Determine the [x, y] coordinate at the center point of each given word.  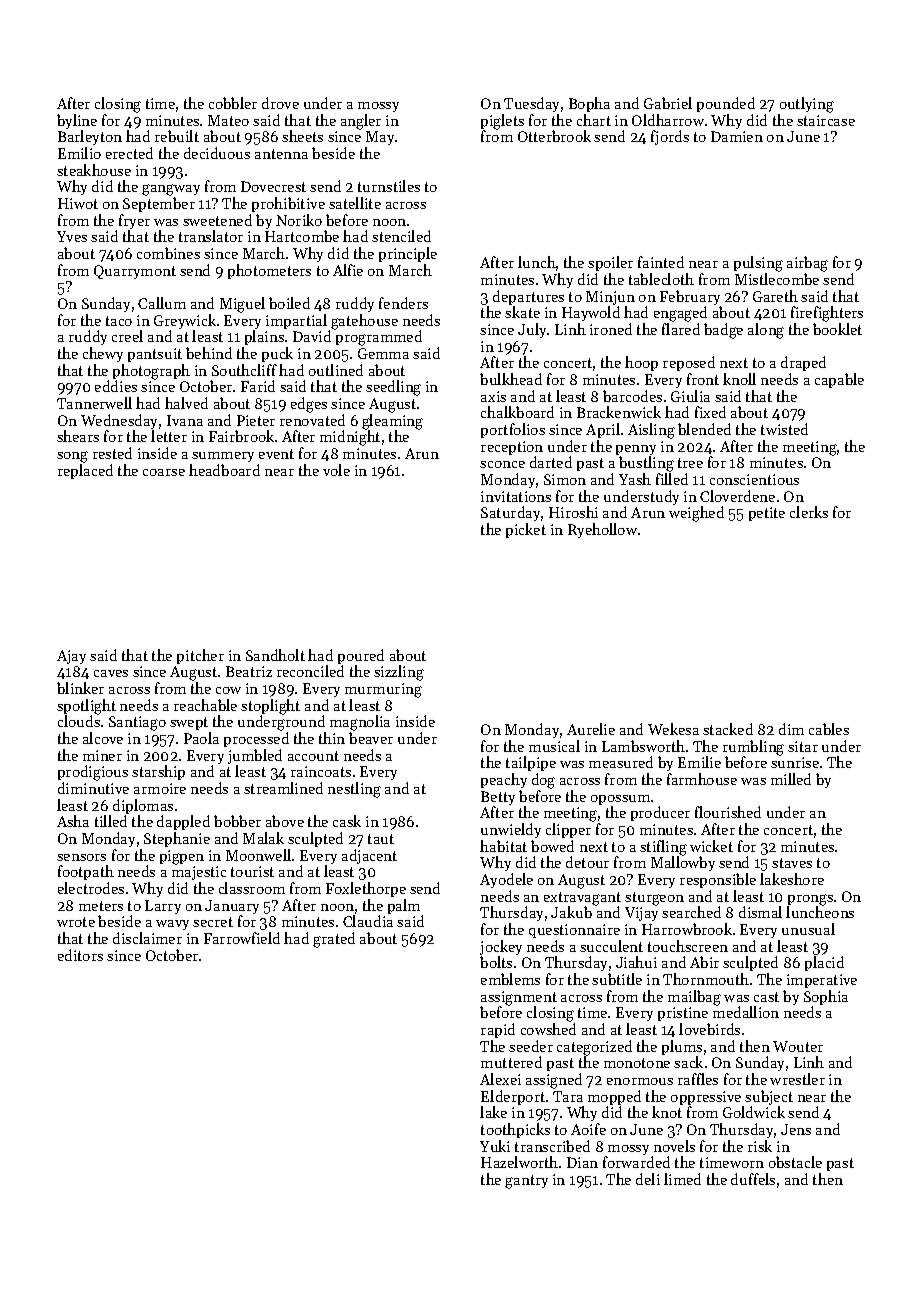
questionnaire [574, 931]
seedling [393, 388]
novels [674, 1146]
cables [829, 729]
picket [526, 530]
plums [682, 1047]
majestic [199, 873]
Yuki [495, 1146]
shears [78, 436]
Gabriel [668, 103]
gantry [526, 1182]
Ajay [71, 657]
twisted [784, 429]
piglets [502, 122]
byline [77, 121]
